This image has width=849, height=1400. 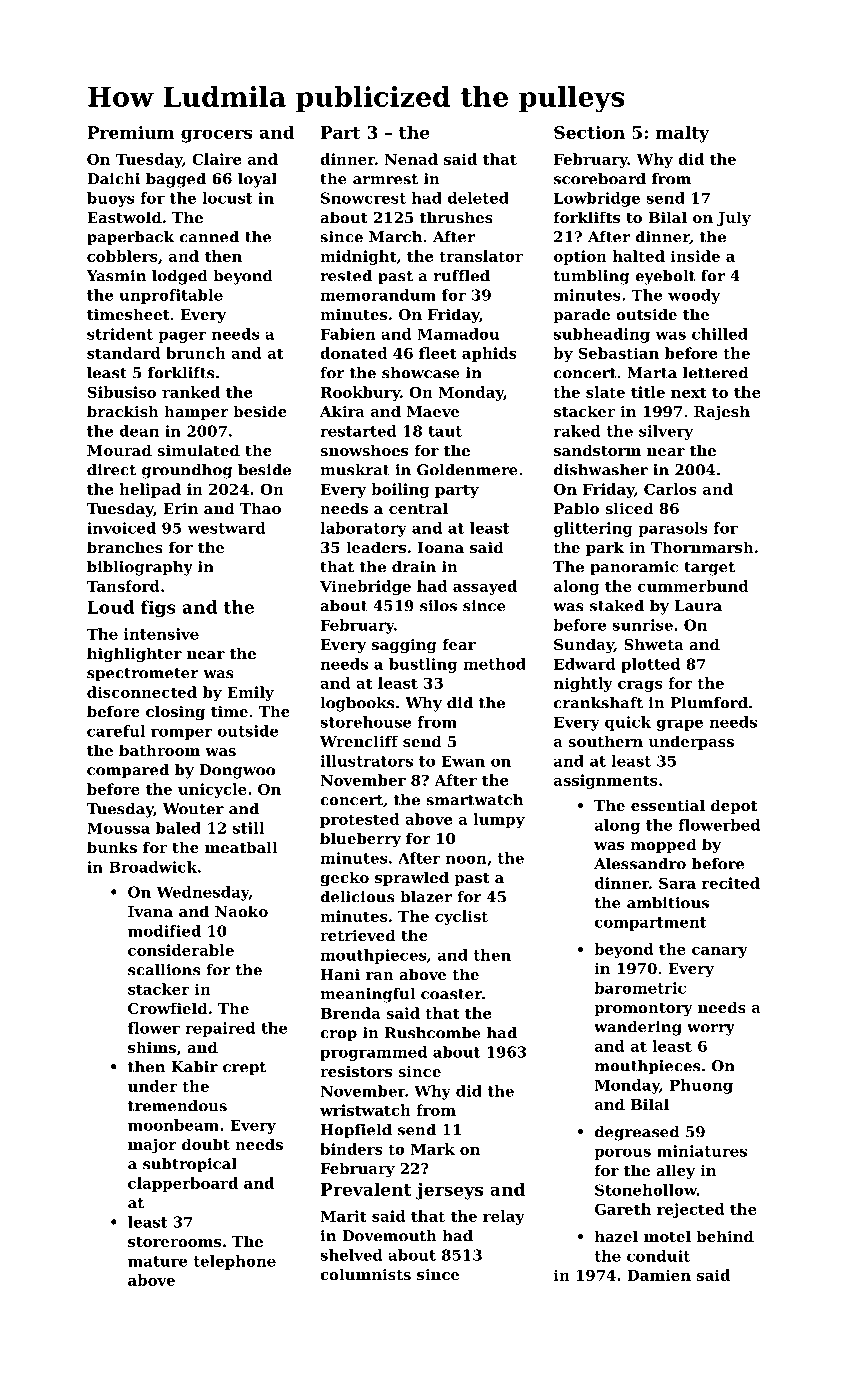 What do you see at coordinates (123, 411) in the image?
I see `brackish` at bounding box center [123, 411].
